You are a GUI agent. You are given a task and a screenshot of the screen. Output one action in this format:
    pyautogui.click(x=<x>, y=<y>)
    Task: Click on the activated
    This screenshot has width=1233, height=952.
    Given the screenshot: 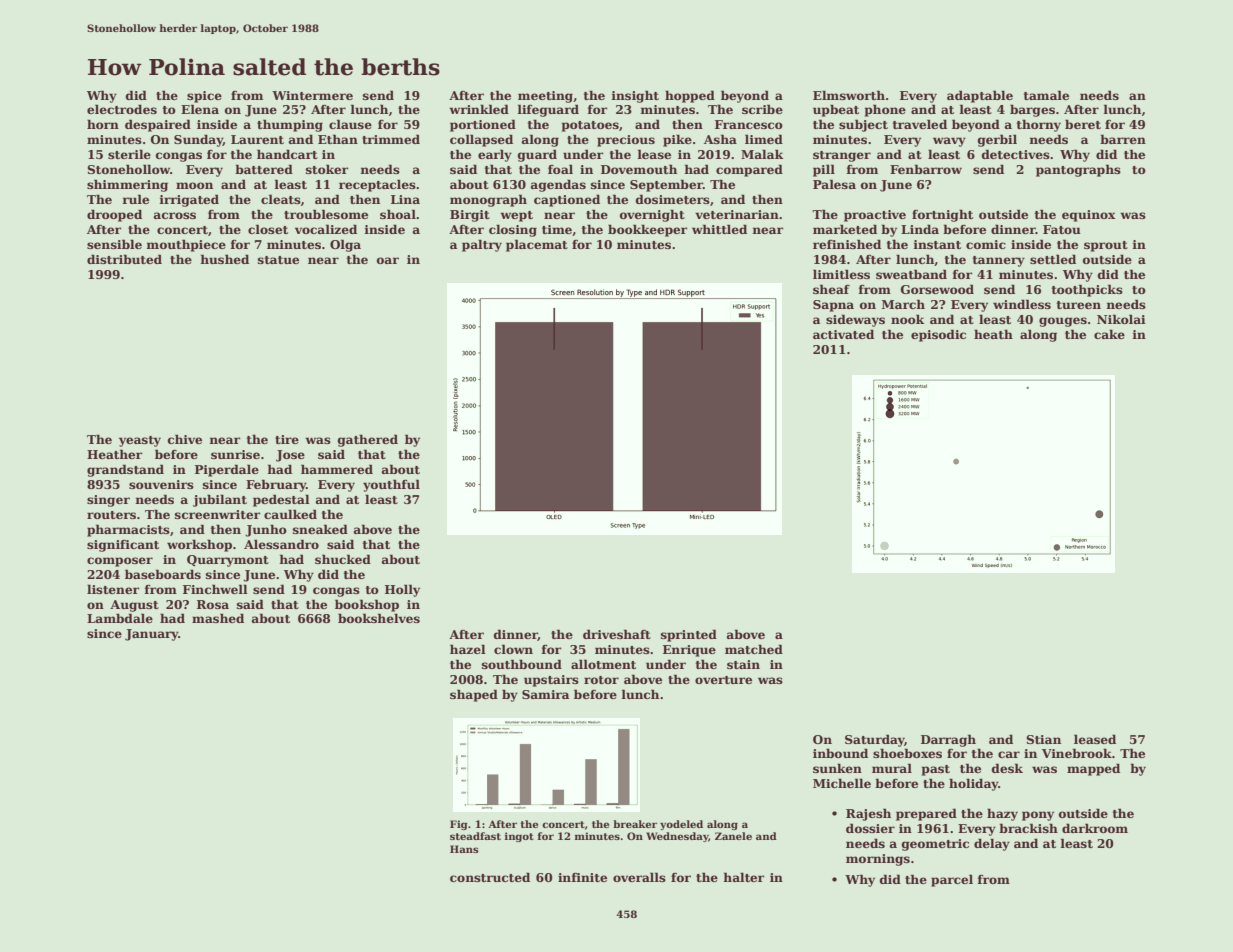 What is the action you would take?
    pyautogui.click(x=843, y=334)
